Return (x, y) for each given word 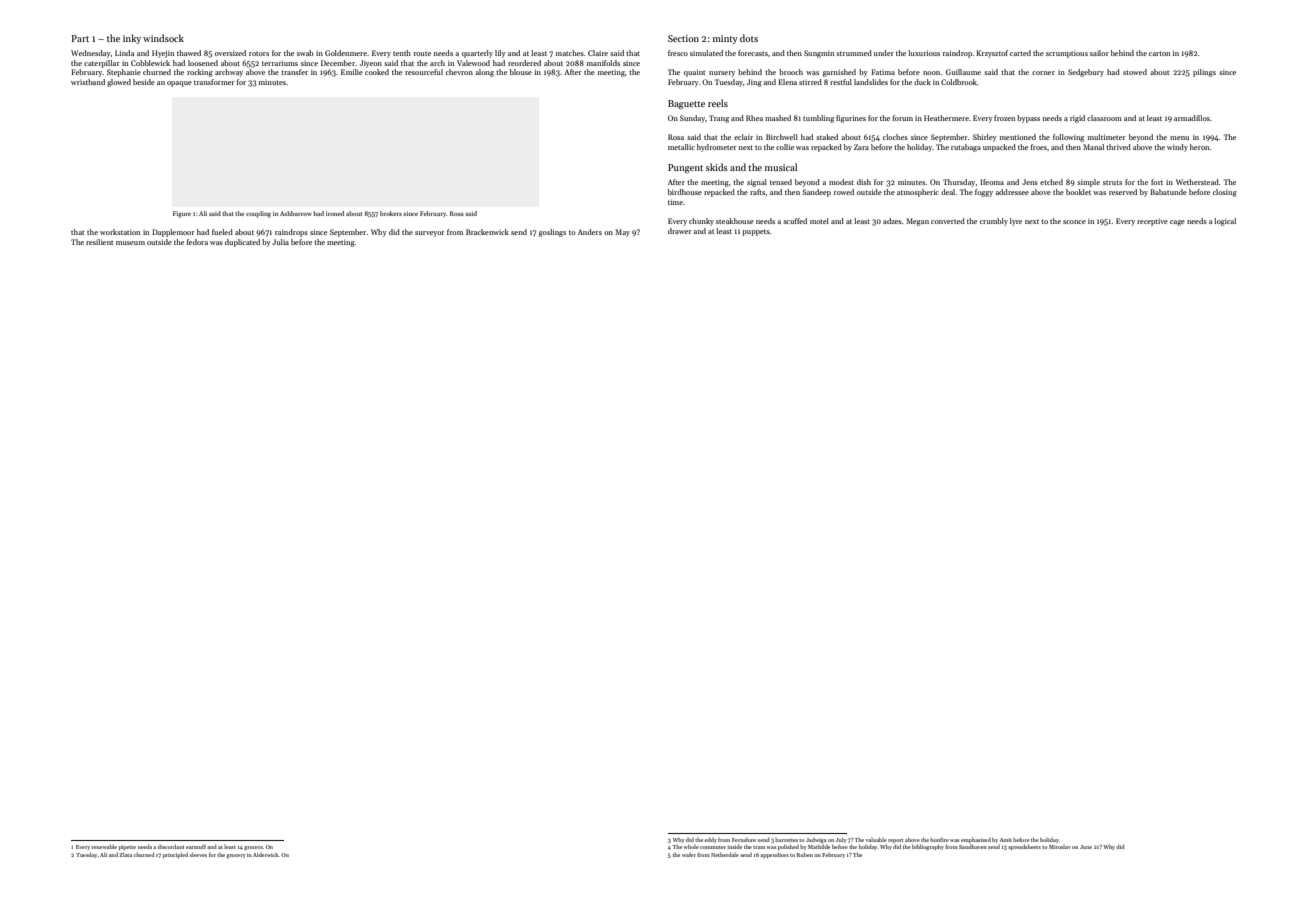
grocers (253, 848)
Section (683, 38)
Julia (280, 242)
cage (1177, 223)
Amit (1006, 840)
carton (1159, 53)
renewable (104, 846)
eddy (711, 840)
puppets (756, 232)
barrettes (786, 840)
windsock (163, 38)
